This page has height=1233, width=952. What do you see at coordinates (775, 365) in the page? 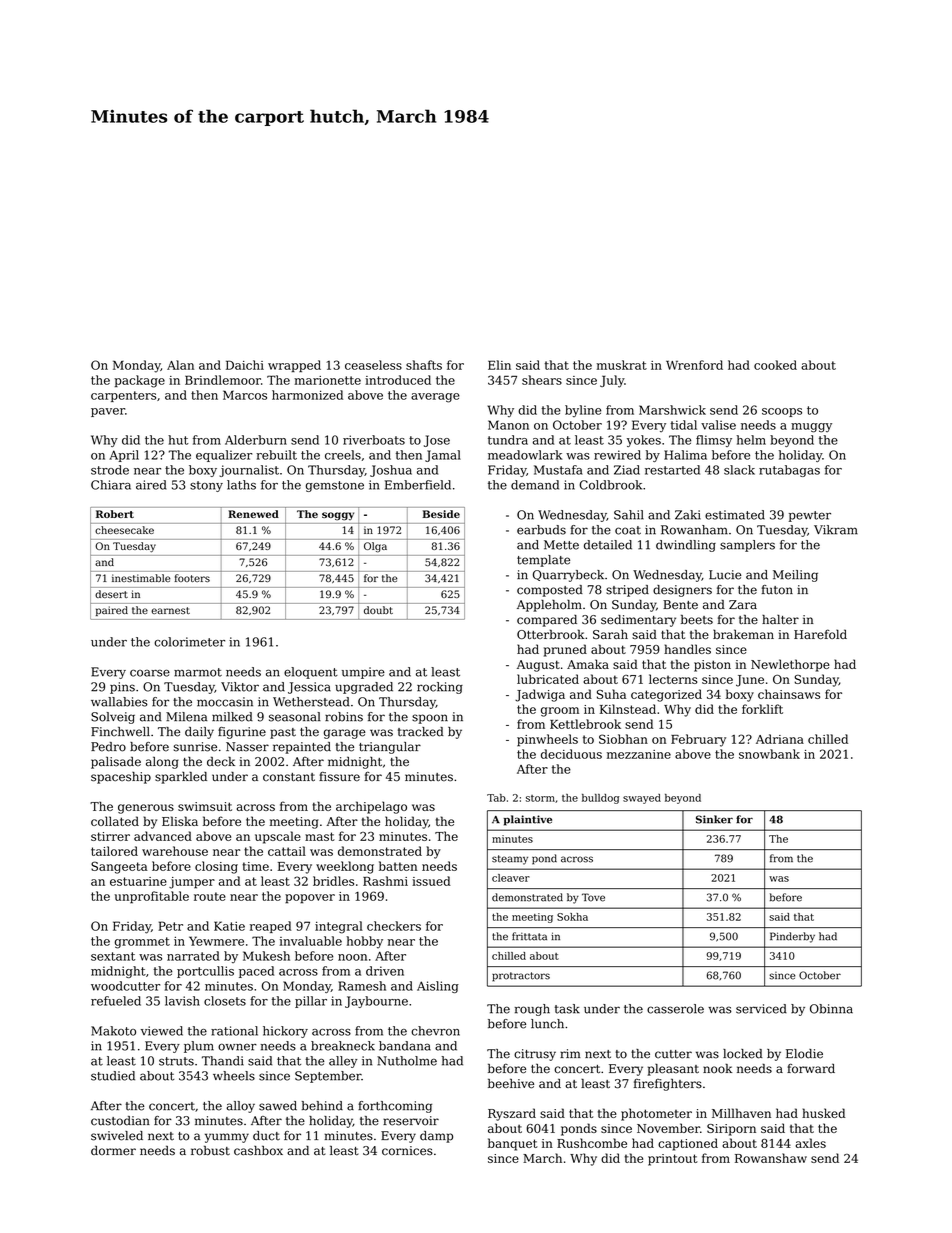
I see `cooked` at bounding box center [775, 365].
